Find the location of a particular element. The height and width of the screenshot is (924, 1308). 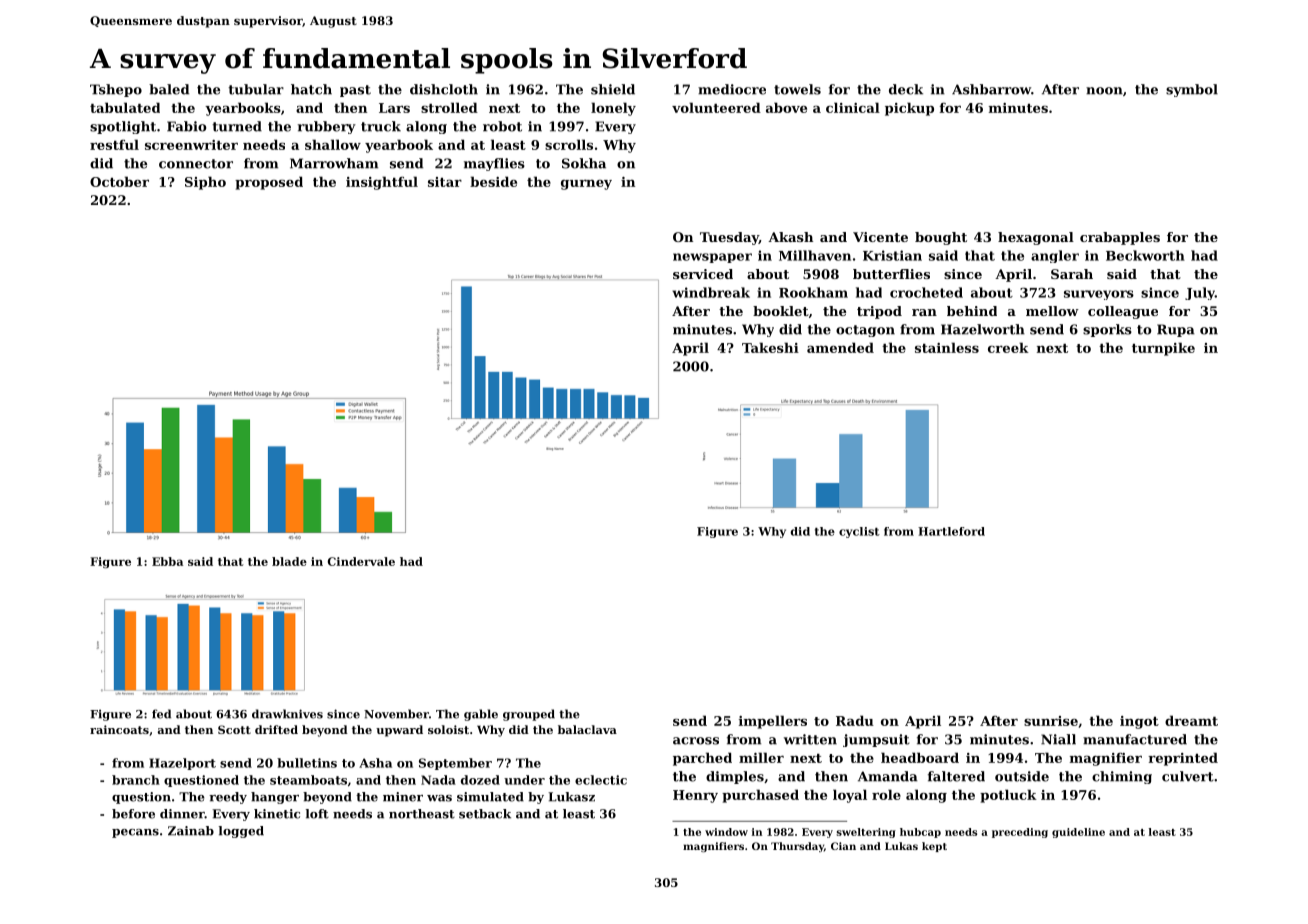

turnpike is located at coordinates (1163, 349).
